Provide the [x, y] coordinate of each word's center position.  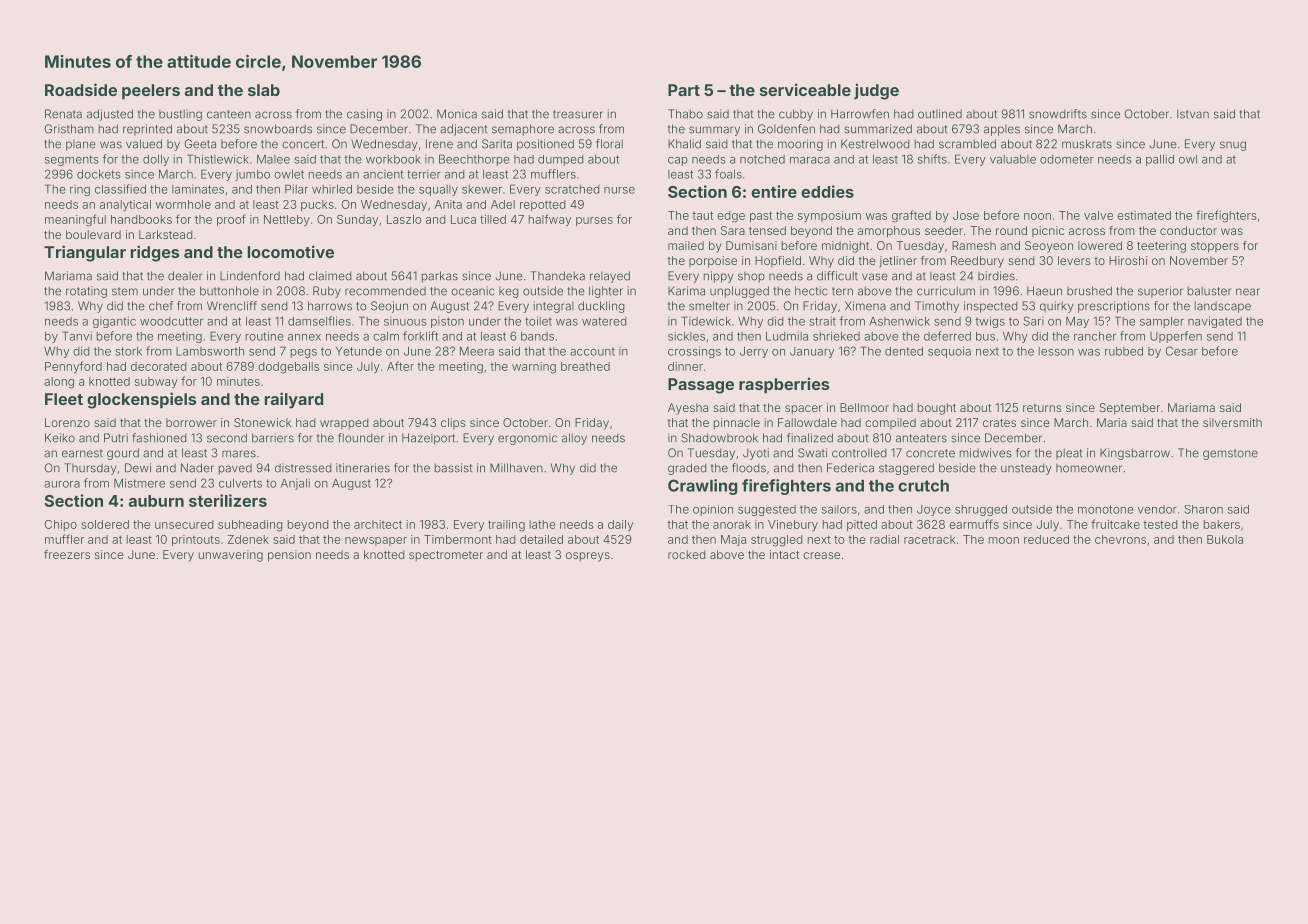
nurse [619, 190]
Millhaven [516, 468]
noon [1037, 216]
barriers [273, 438]
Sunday [357, 220]
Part [684, 90]
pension [289, 556]
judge [876, 91]
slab [264, 90]
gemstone [1230, 454]
